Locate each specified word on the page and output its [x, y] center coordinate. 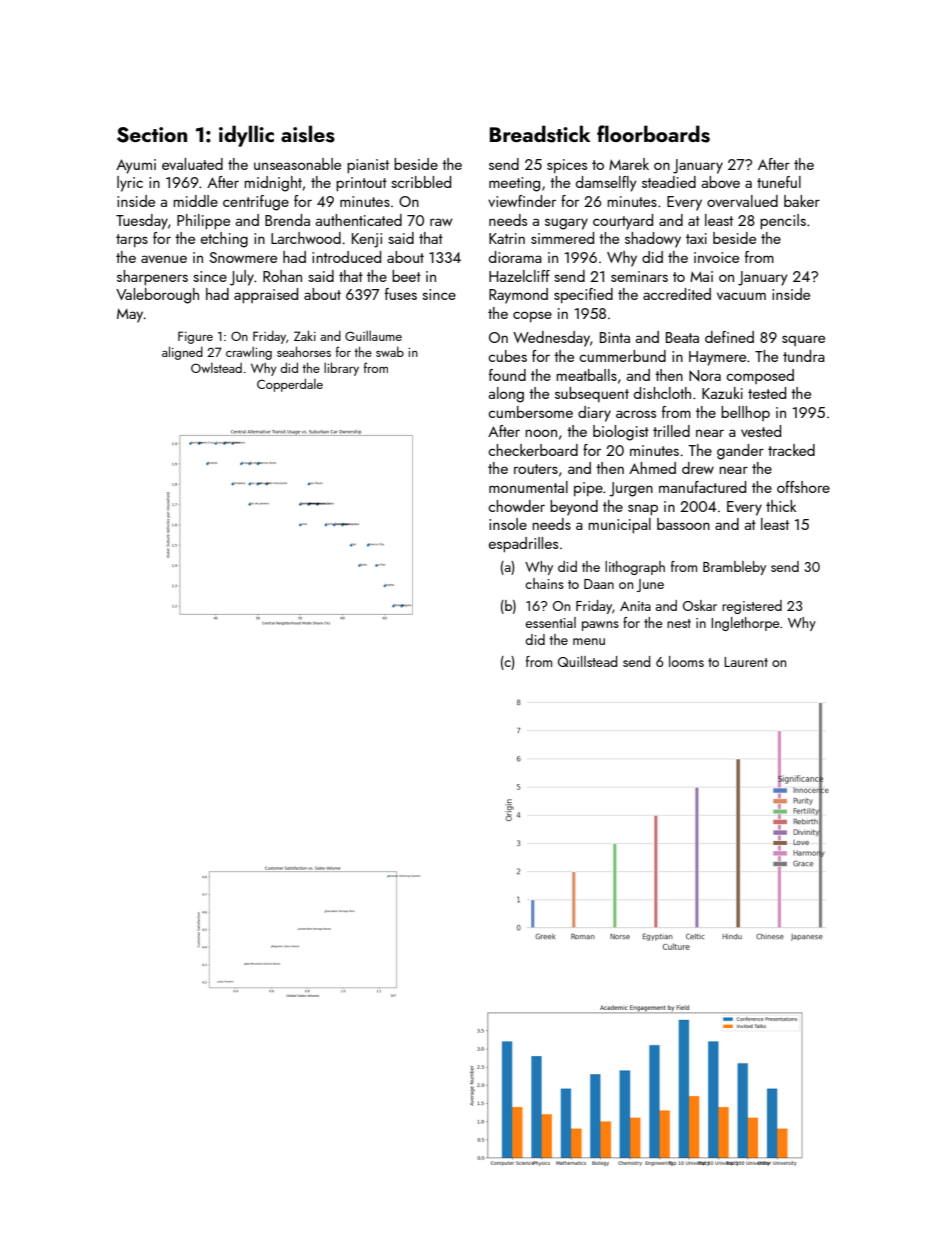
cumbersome [530, 412]
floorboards [653, 134]
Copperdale [290, 385]
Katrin [507, 238]
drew [698, 468]
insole [508, 524]
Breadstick [540, 134]
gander [740, 452]
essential [550, 622]
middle [195, 201]
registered [752, 607]
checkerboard [533, 450]
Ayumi [136, 166]
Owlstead [216, 368]
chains [544, 583]
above [720, 182]
